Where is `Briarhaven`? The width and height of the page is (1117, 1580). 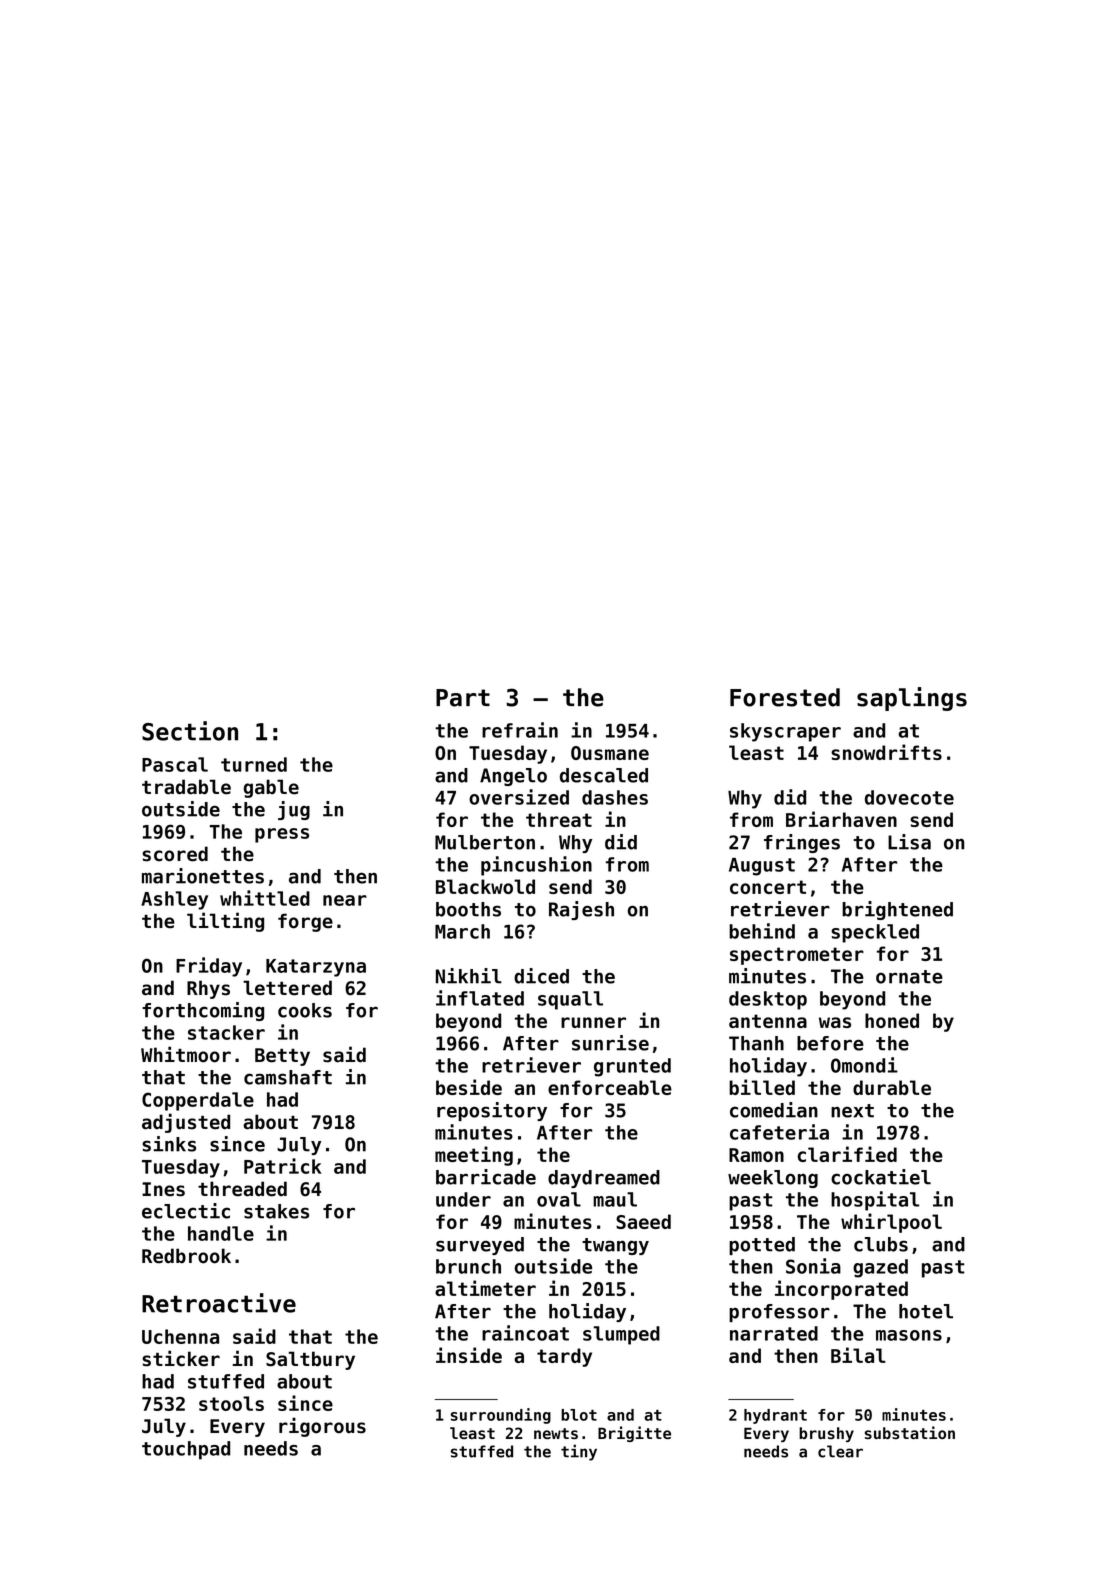 Briarhaven is located at coordinates (841, 819).
